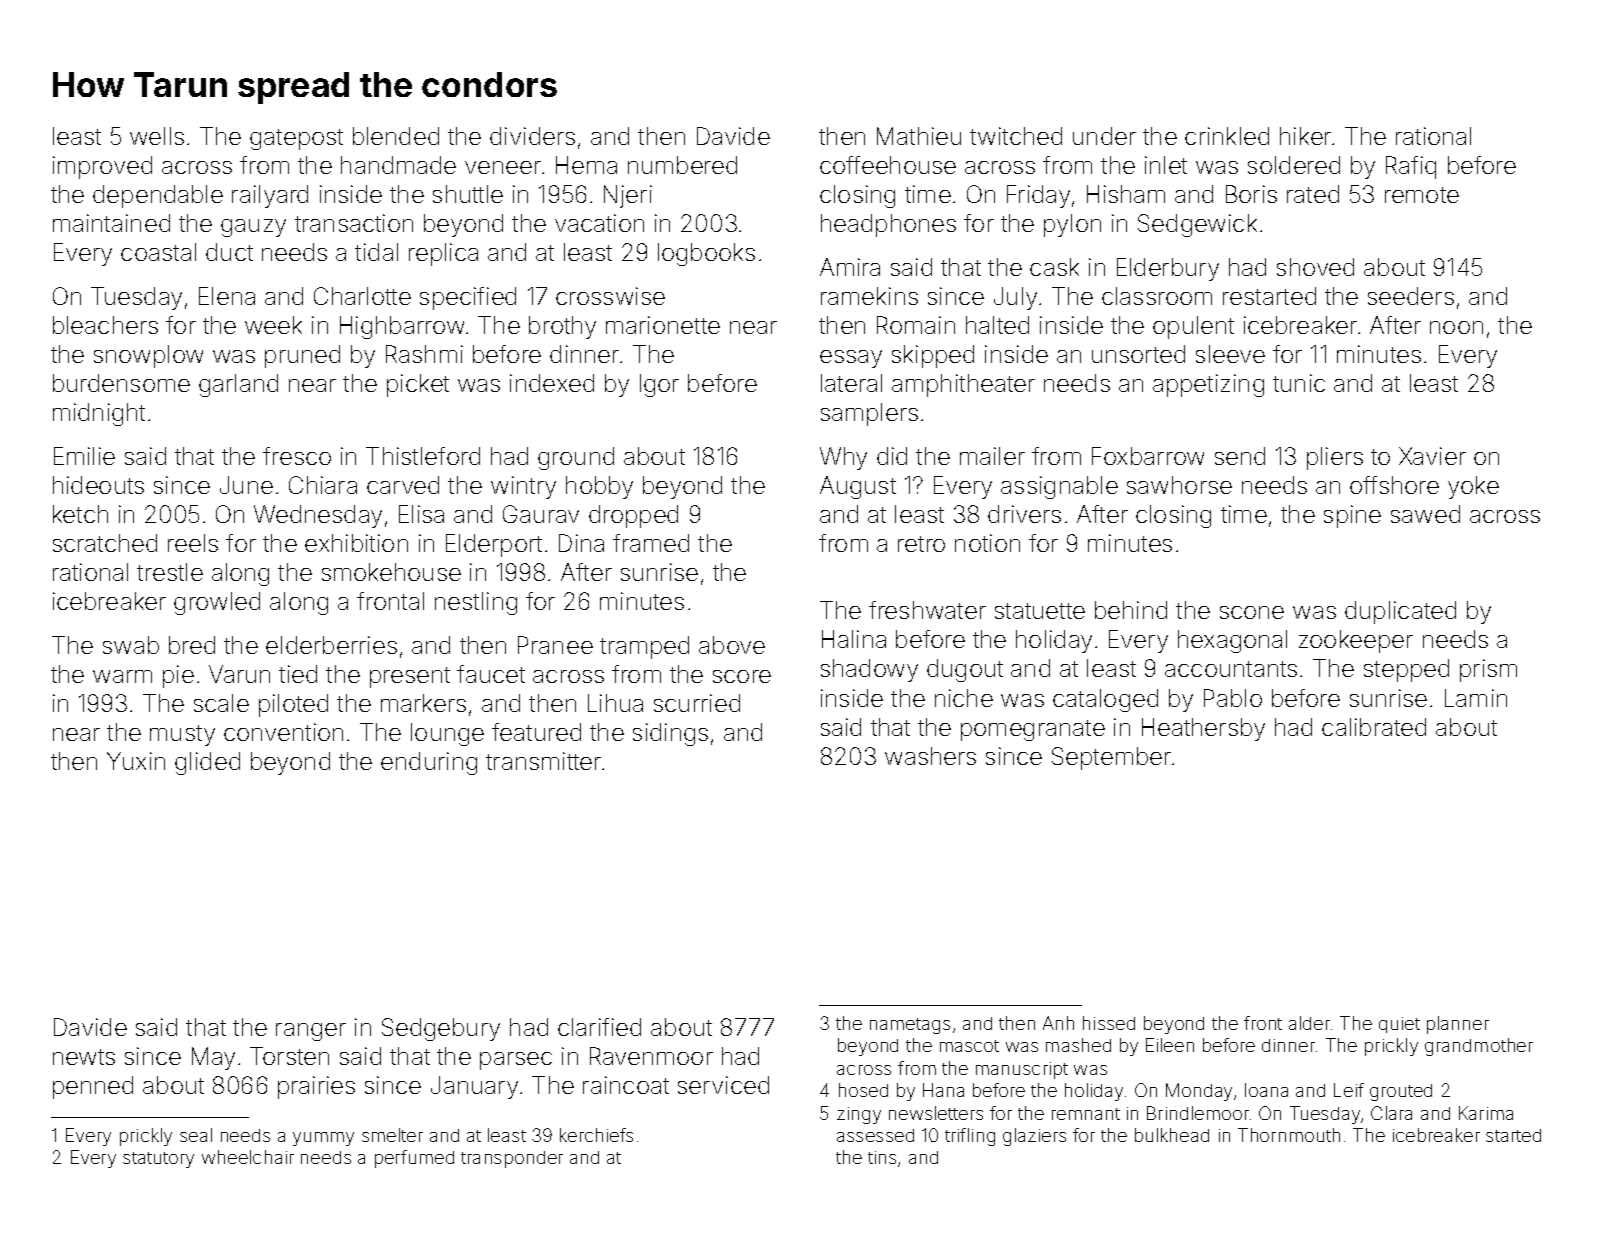 The width and height of the page is (1598, 1235). Describe the element at coordinates (1227, 136) in the page. I see `crinkled` at that location.
